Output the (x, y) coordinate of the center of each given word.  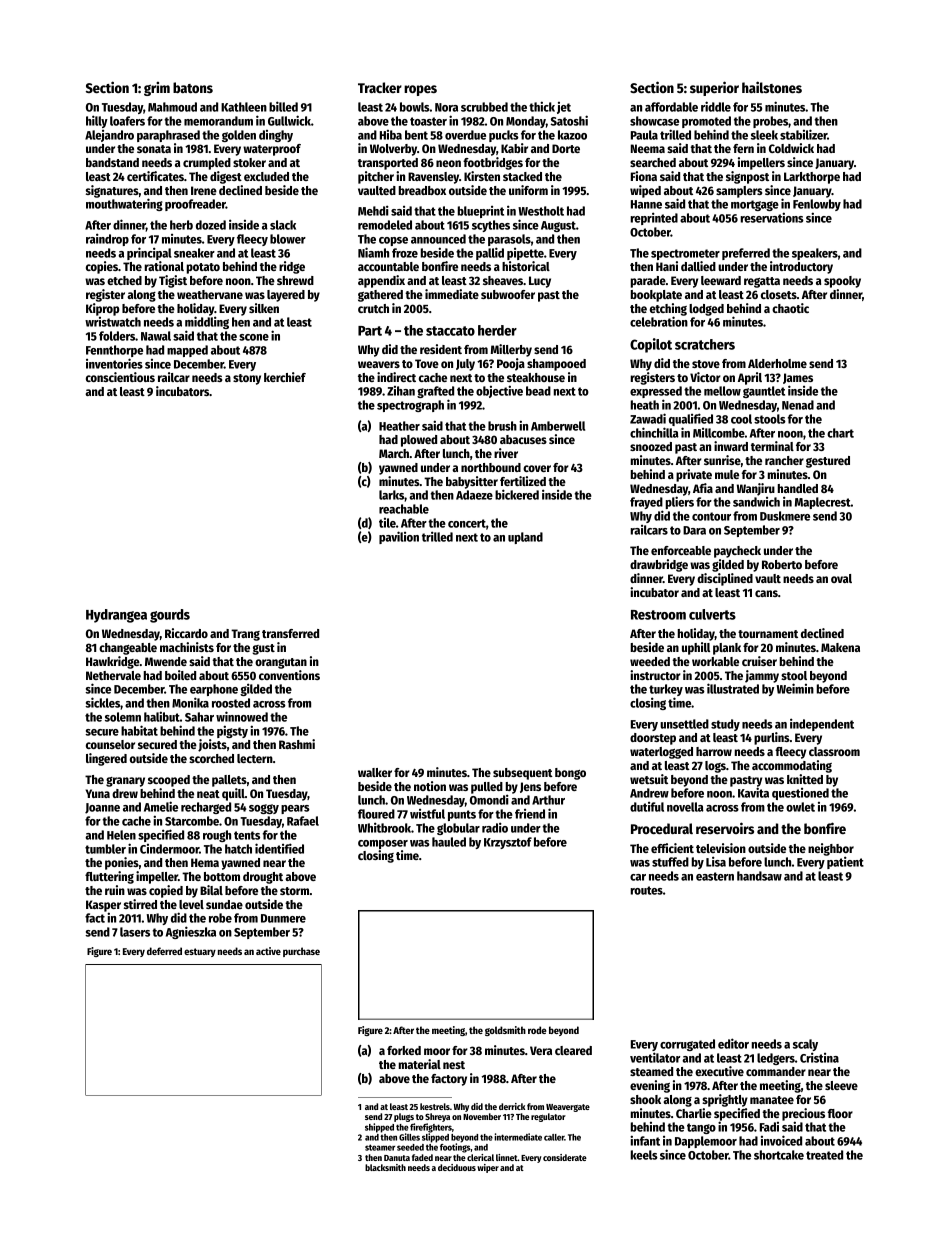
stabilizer (803, 134)
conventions (289, 675)
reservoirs (725, 828)
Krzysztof (508, 843)
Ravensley (433, 178)
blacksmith (385, 1167)
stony (247, 379)
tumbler (105, 849)
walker (375, 772)
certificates (155, 176)
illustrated (733, 688)
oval (841, 578)
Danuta (397, 1158)
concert (467, 523)
